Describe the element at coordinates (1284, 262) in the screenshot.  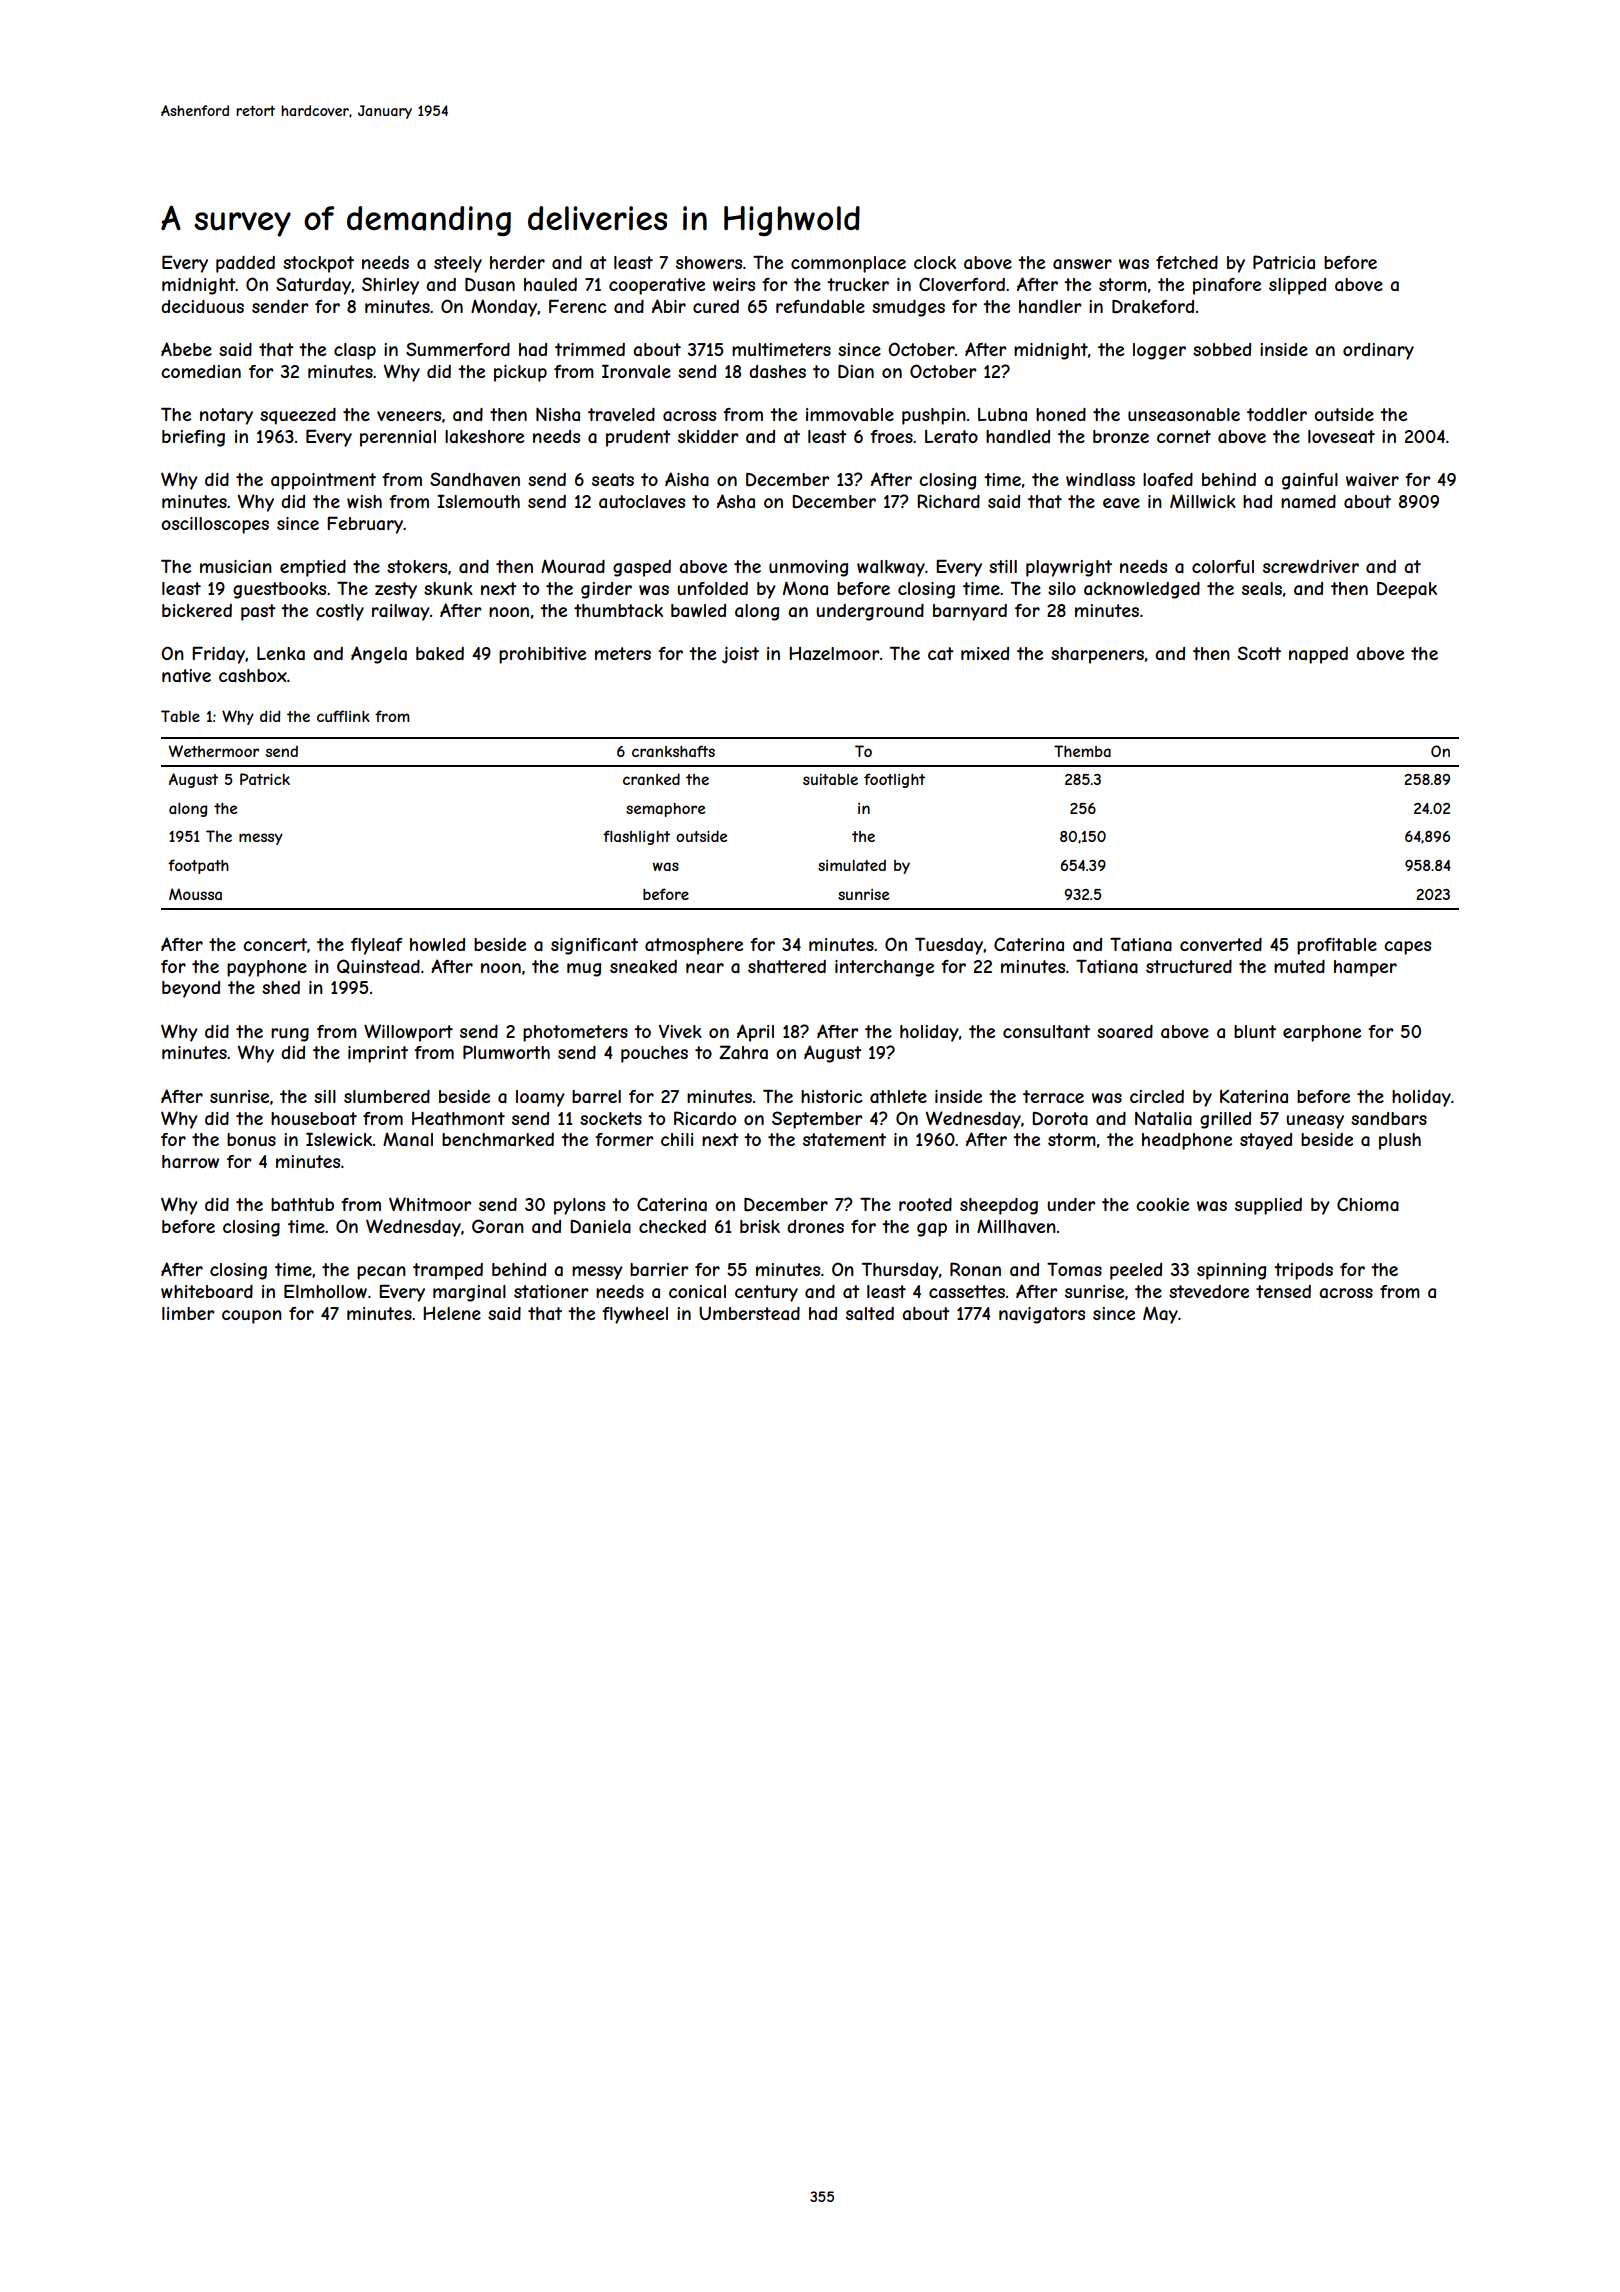
I see `Patricia` at that location.
